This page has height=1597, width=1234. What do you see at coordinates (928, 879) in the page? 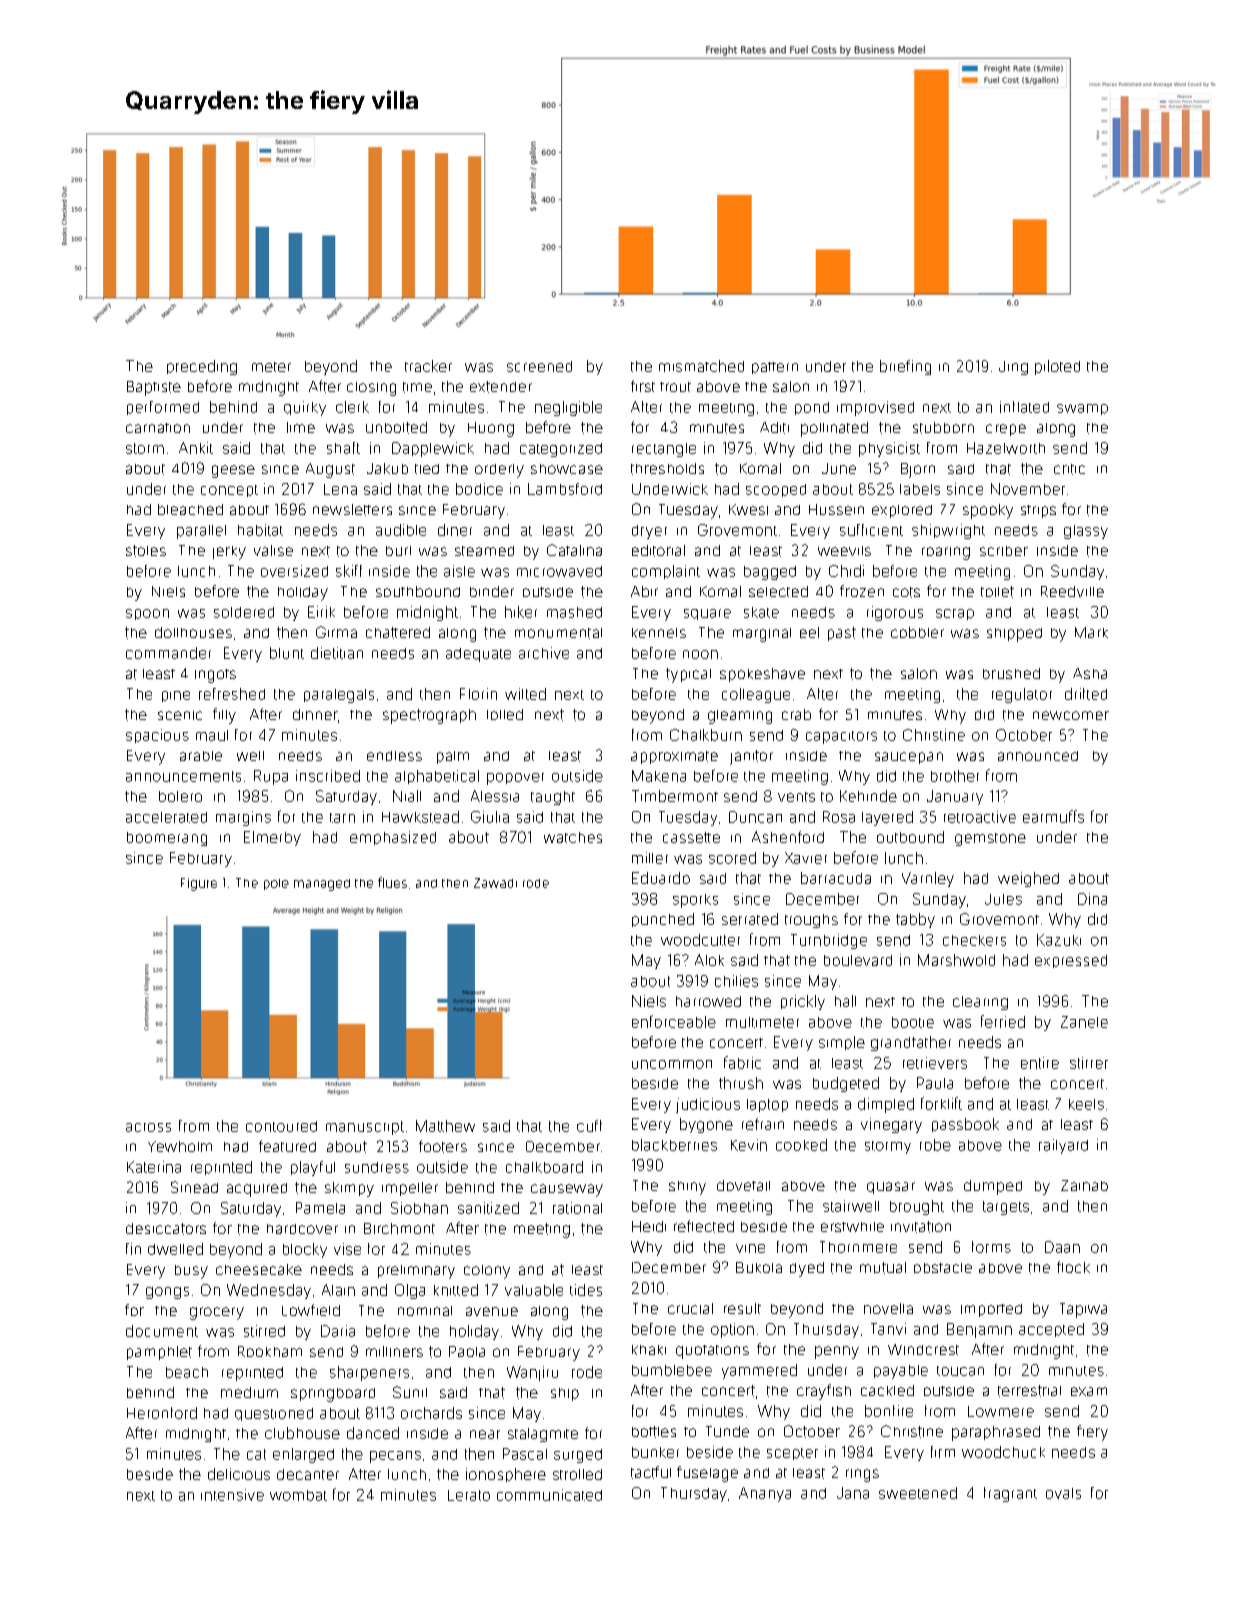
I see `Varnley` at bounding box center [928, 879].
